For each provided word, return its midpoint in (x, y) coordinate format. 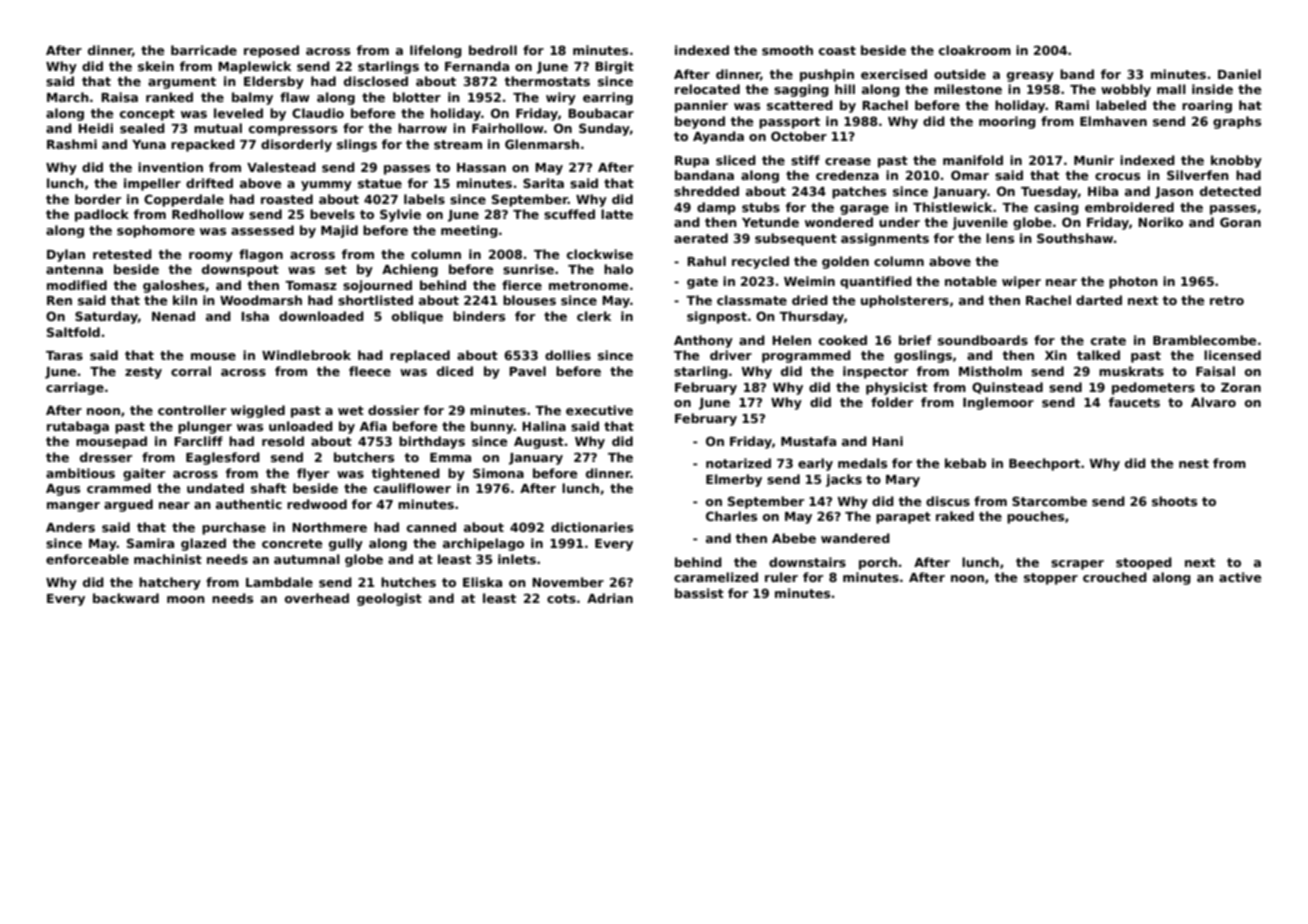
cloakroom (975, 50)
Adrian (610, 598)
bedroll (493, 50)
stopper (1051, 579)
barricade (204, 50)
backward (126, 598)
